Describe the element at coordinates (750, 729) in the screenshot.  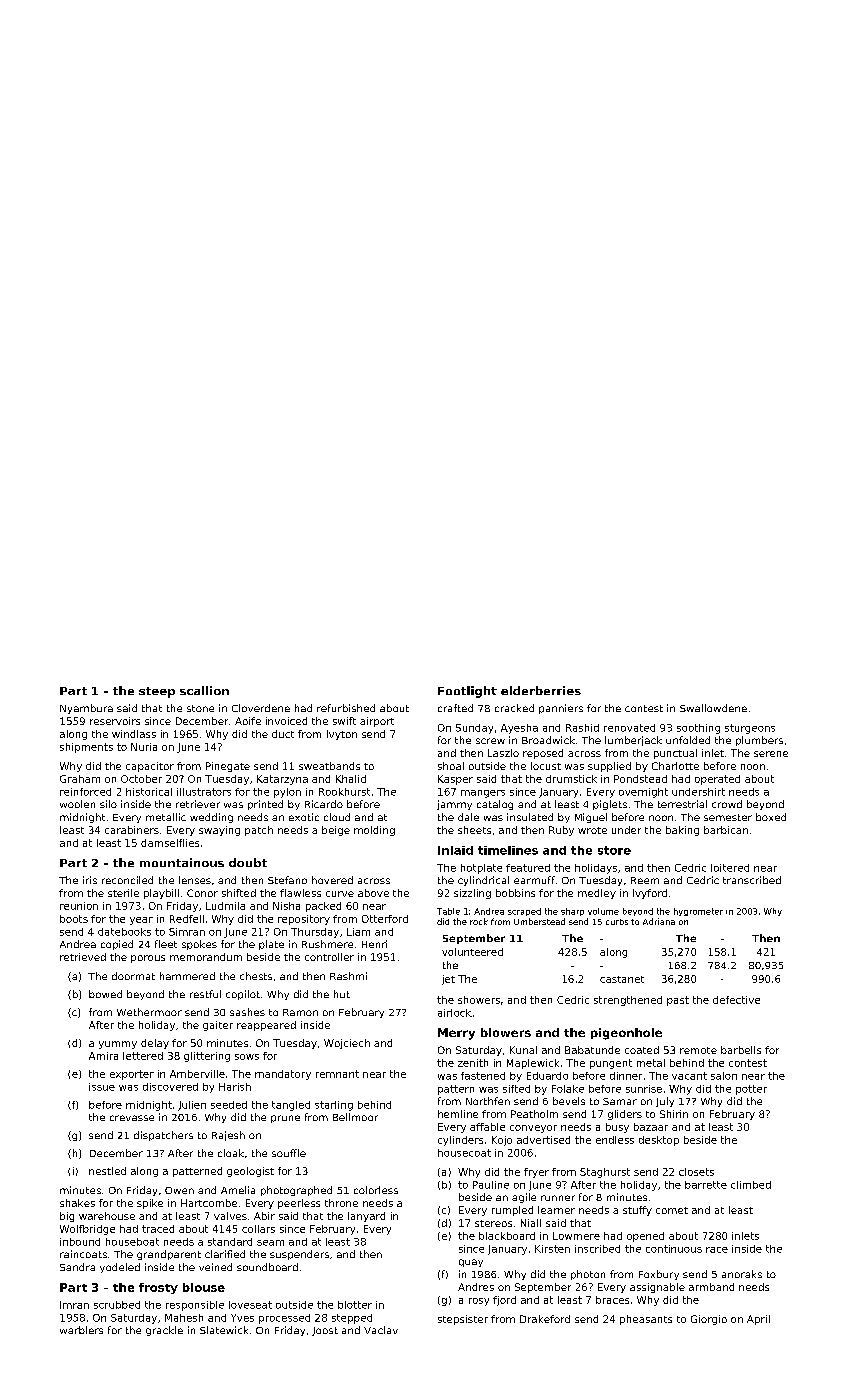
I see `sturgeons` at that location.
